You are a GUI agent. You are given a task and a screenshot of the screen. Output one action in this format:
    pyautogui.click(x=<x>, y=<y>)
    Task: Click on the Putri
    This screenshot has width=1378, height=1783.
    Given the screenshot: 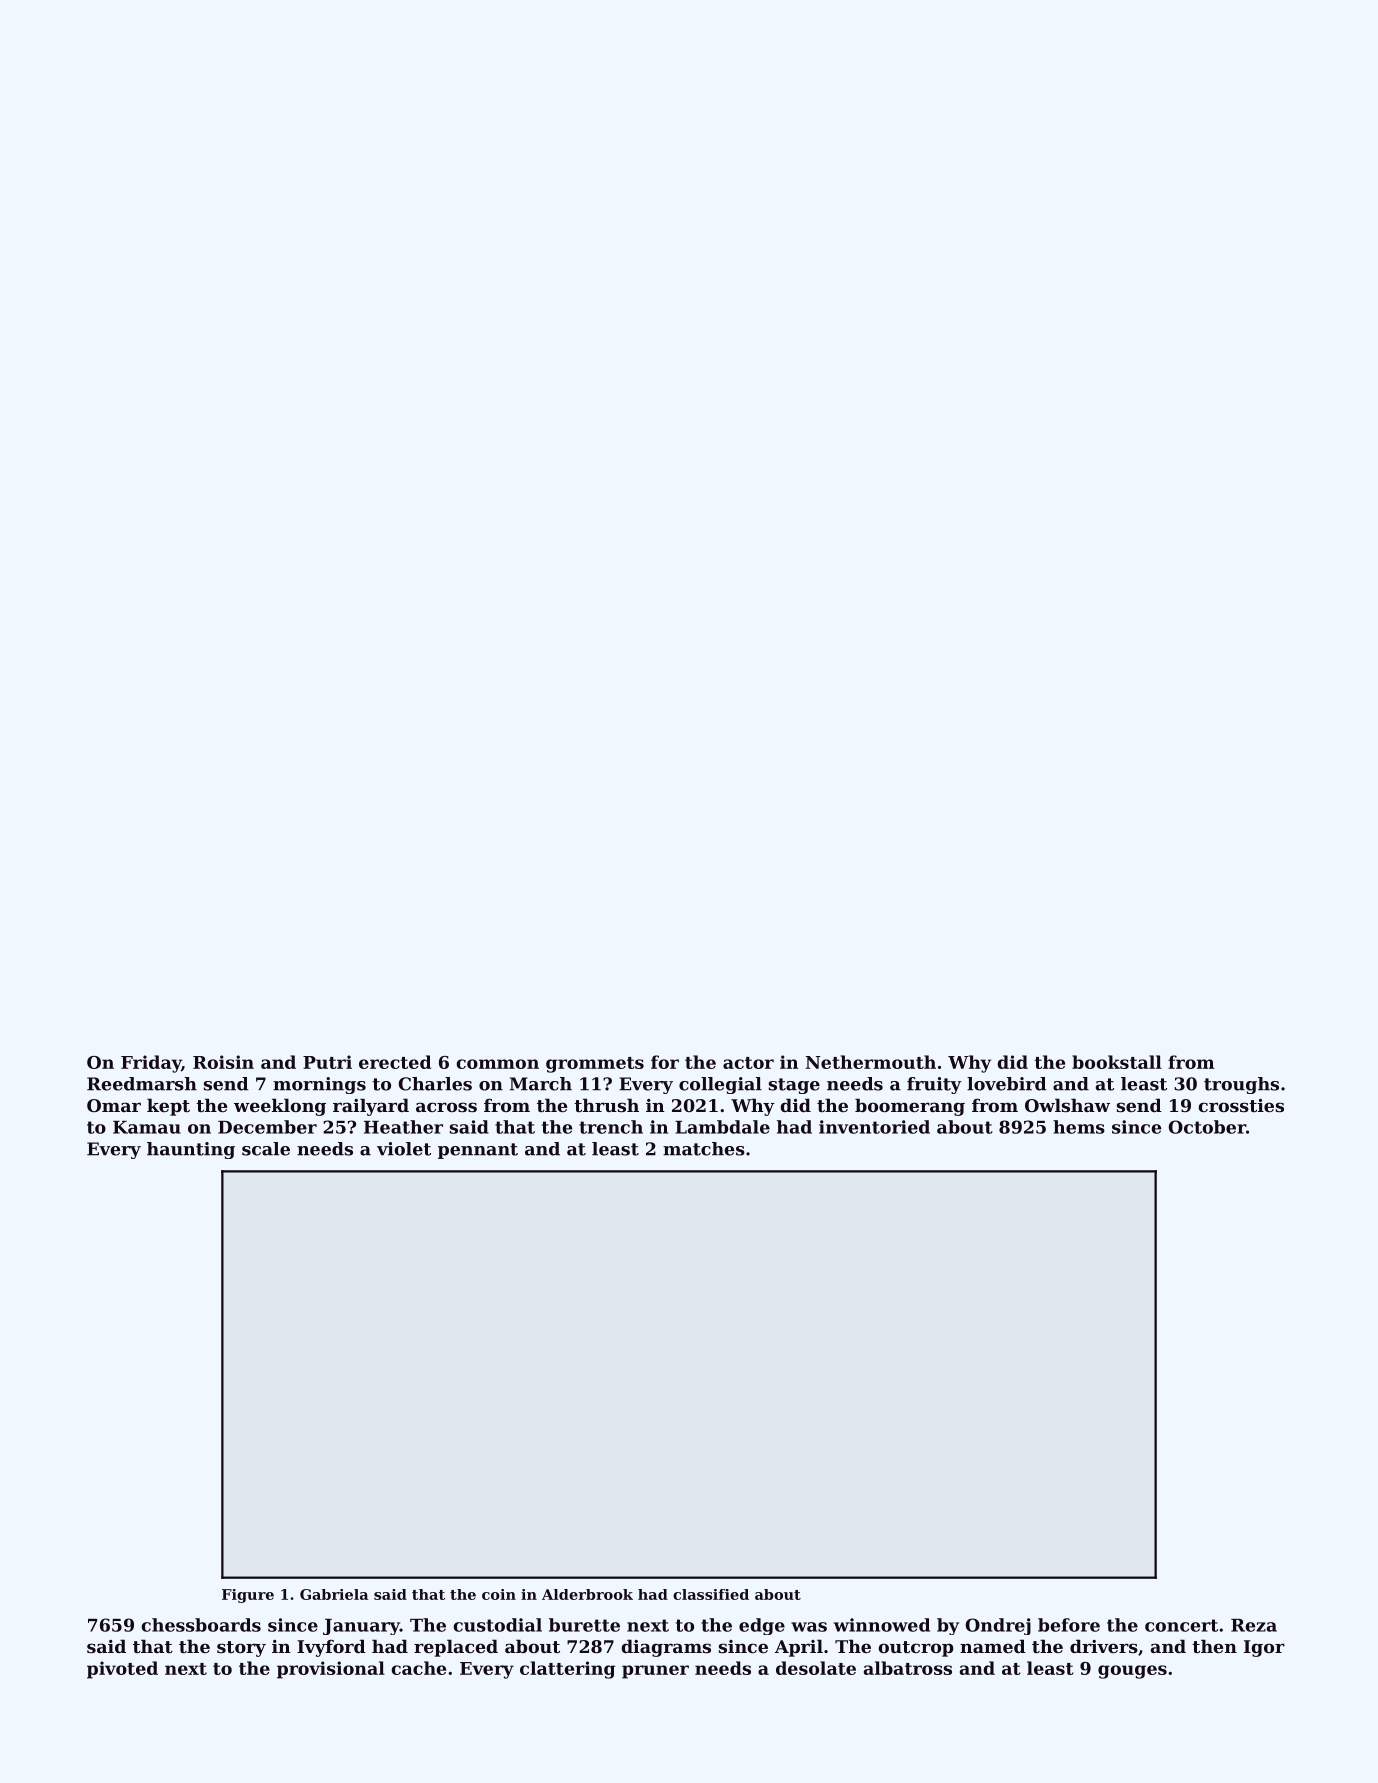 What is the action you would take?
    pyautogui.click(x=327, y=1062)
